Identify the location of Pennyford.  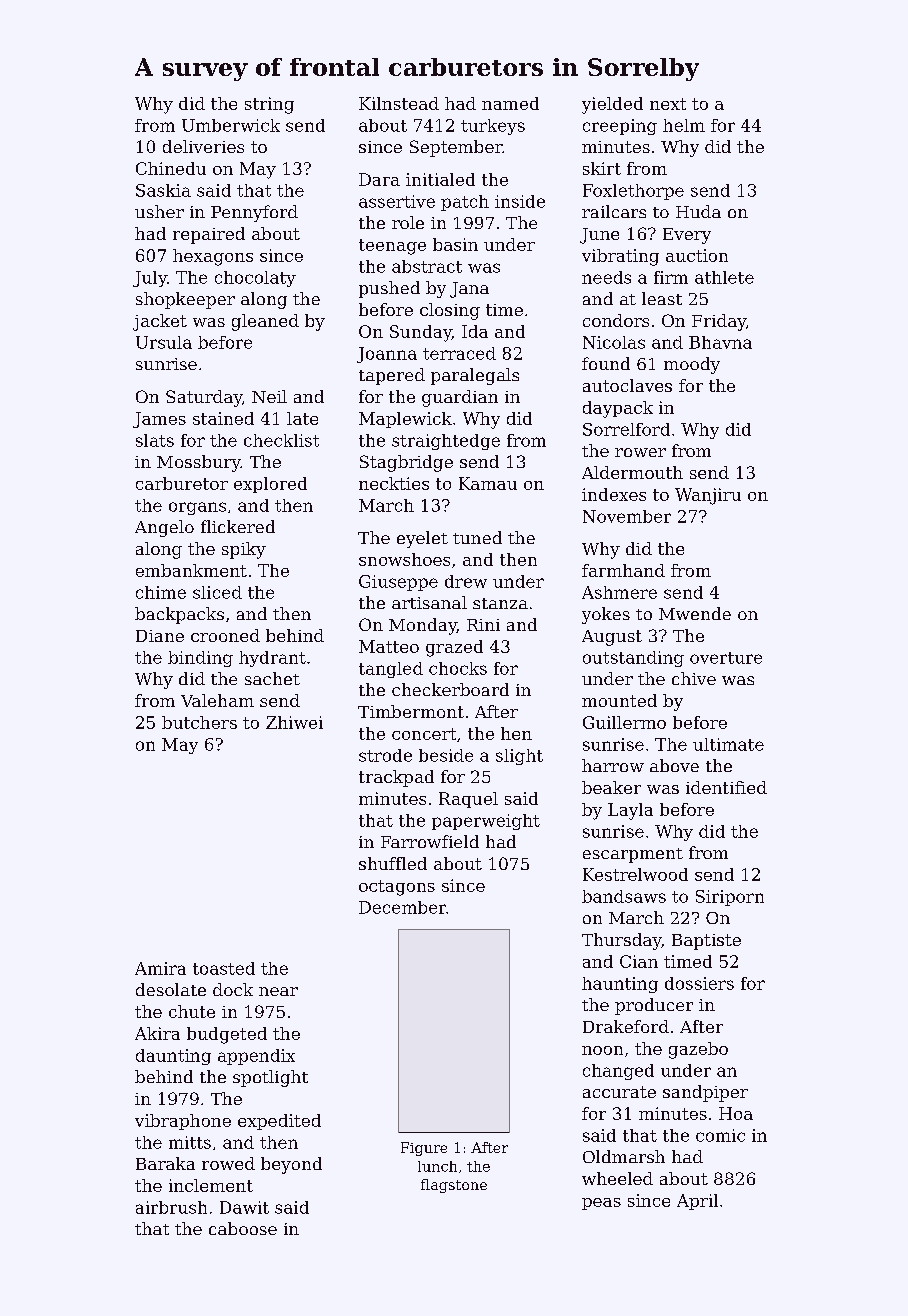
(254, 213).
